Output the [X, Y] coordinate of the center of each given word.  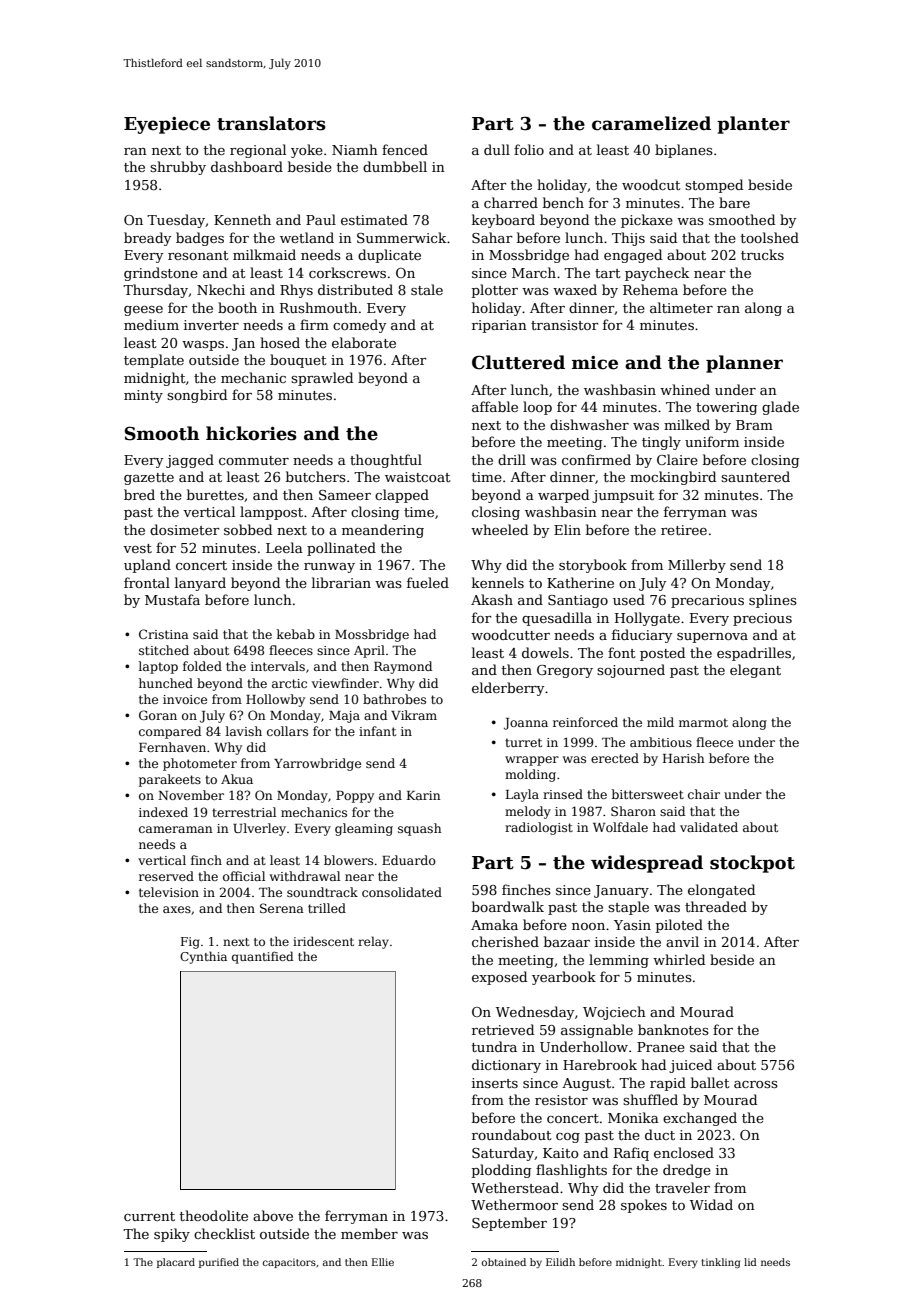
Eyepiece [167, 125]
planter [753, 125]
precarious [707, 601]
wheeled [499, 529]
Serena [282, 908]
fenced [405, 149]
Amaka [494, 924]
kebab [296, 634]
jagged [190, 461]
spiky [172, 1235]
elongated [721, 891]
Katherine [580, 582]
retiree [684, 530]
